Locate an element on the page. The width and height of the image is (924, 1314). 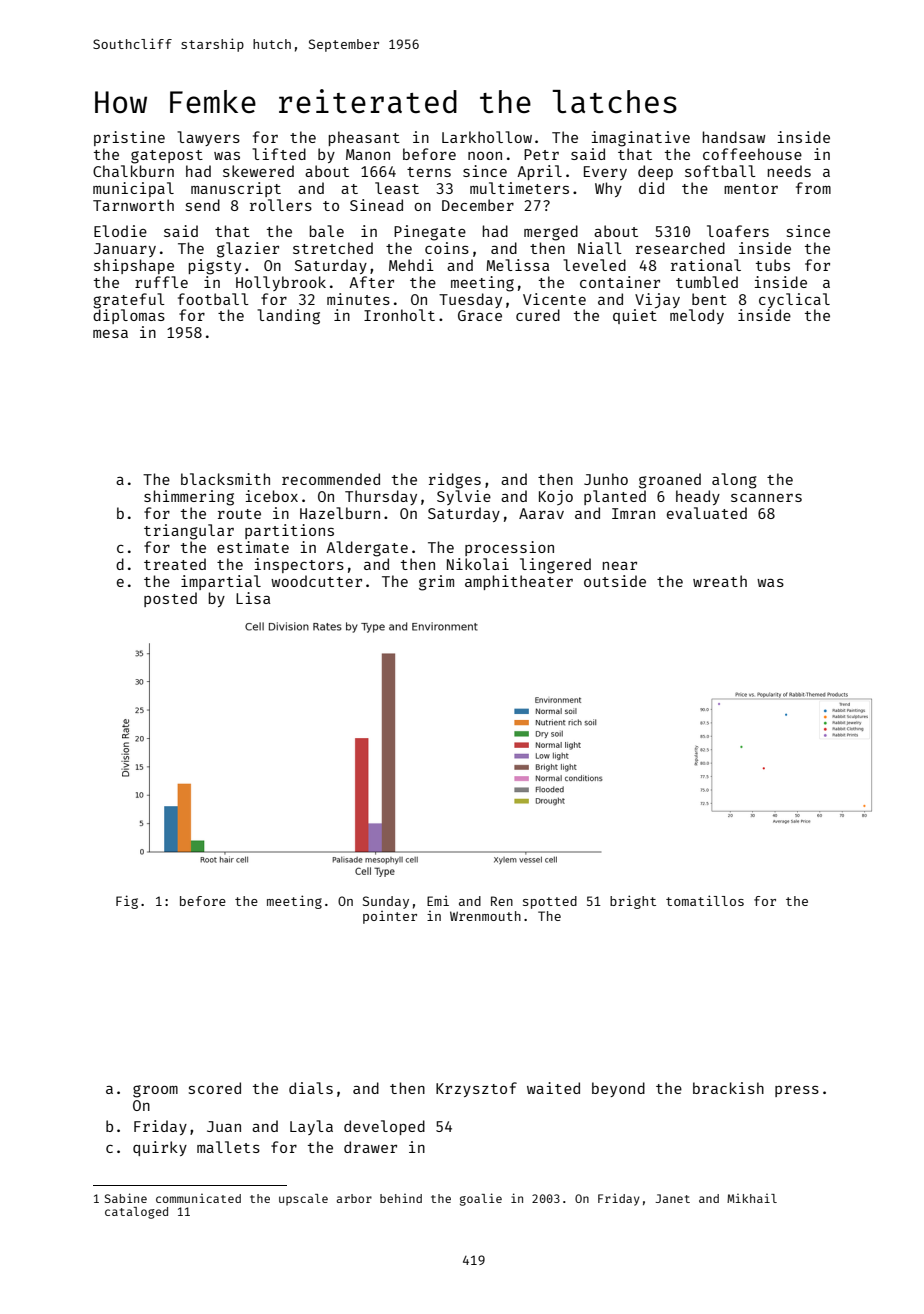
outside is located at coordinates (615, 581).
